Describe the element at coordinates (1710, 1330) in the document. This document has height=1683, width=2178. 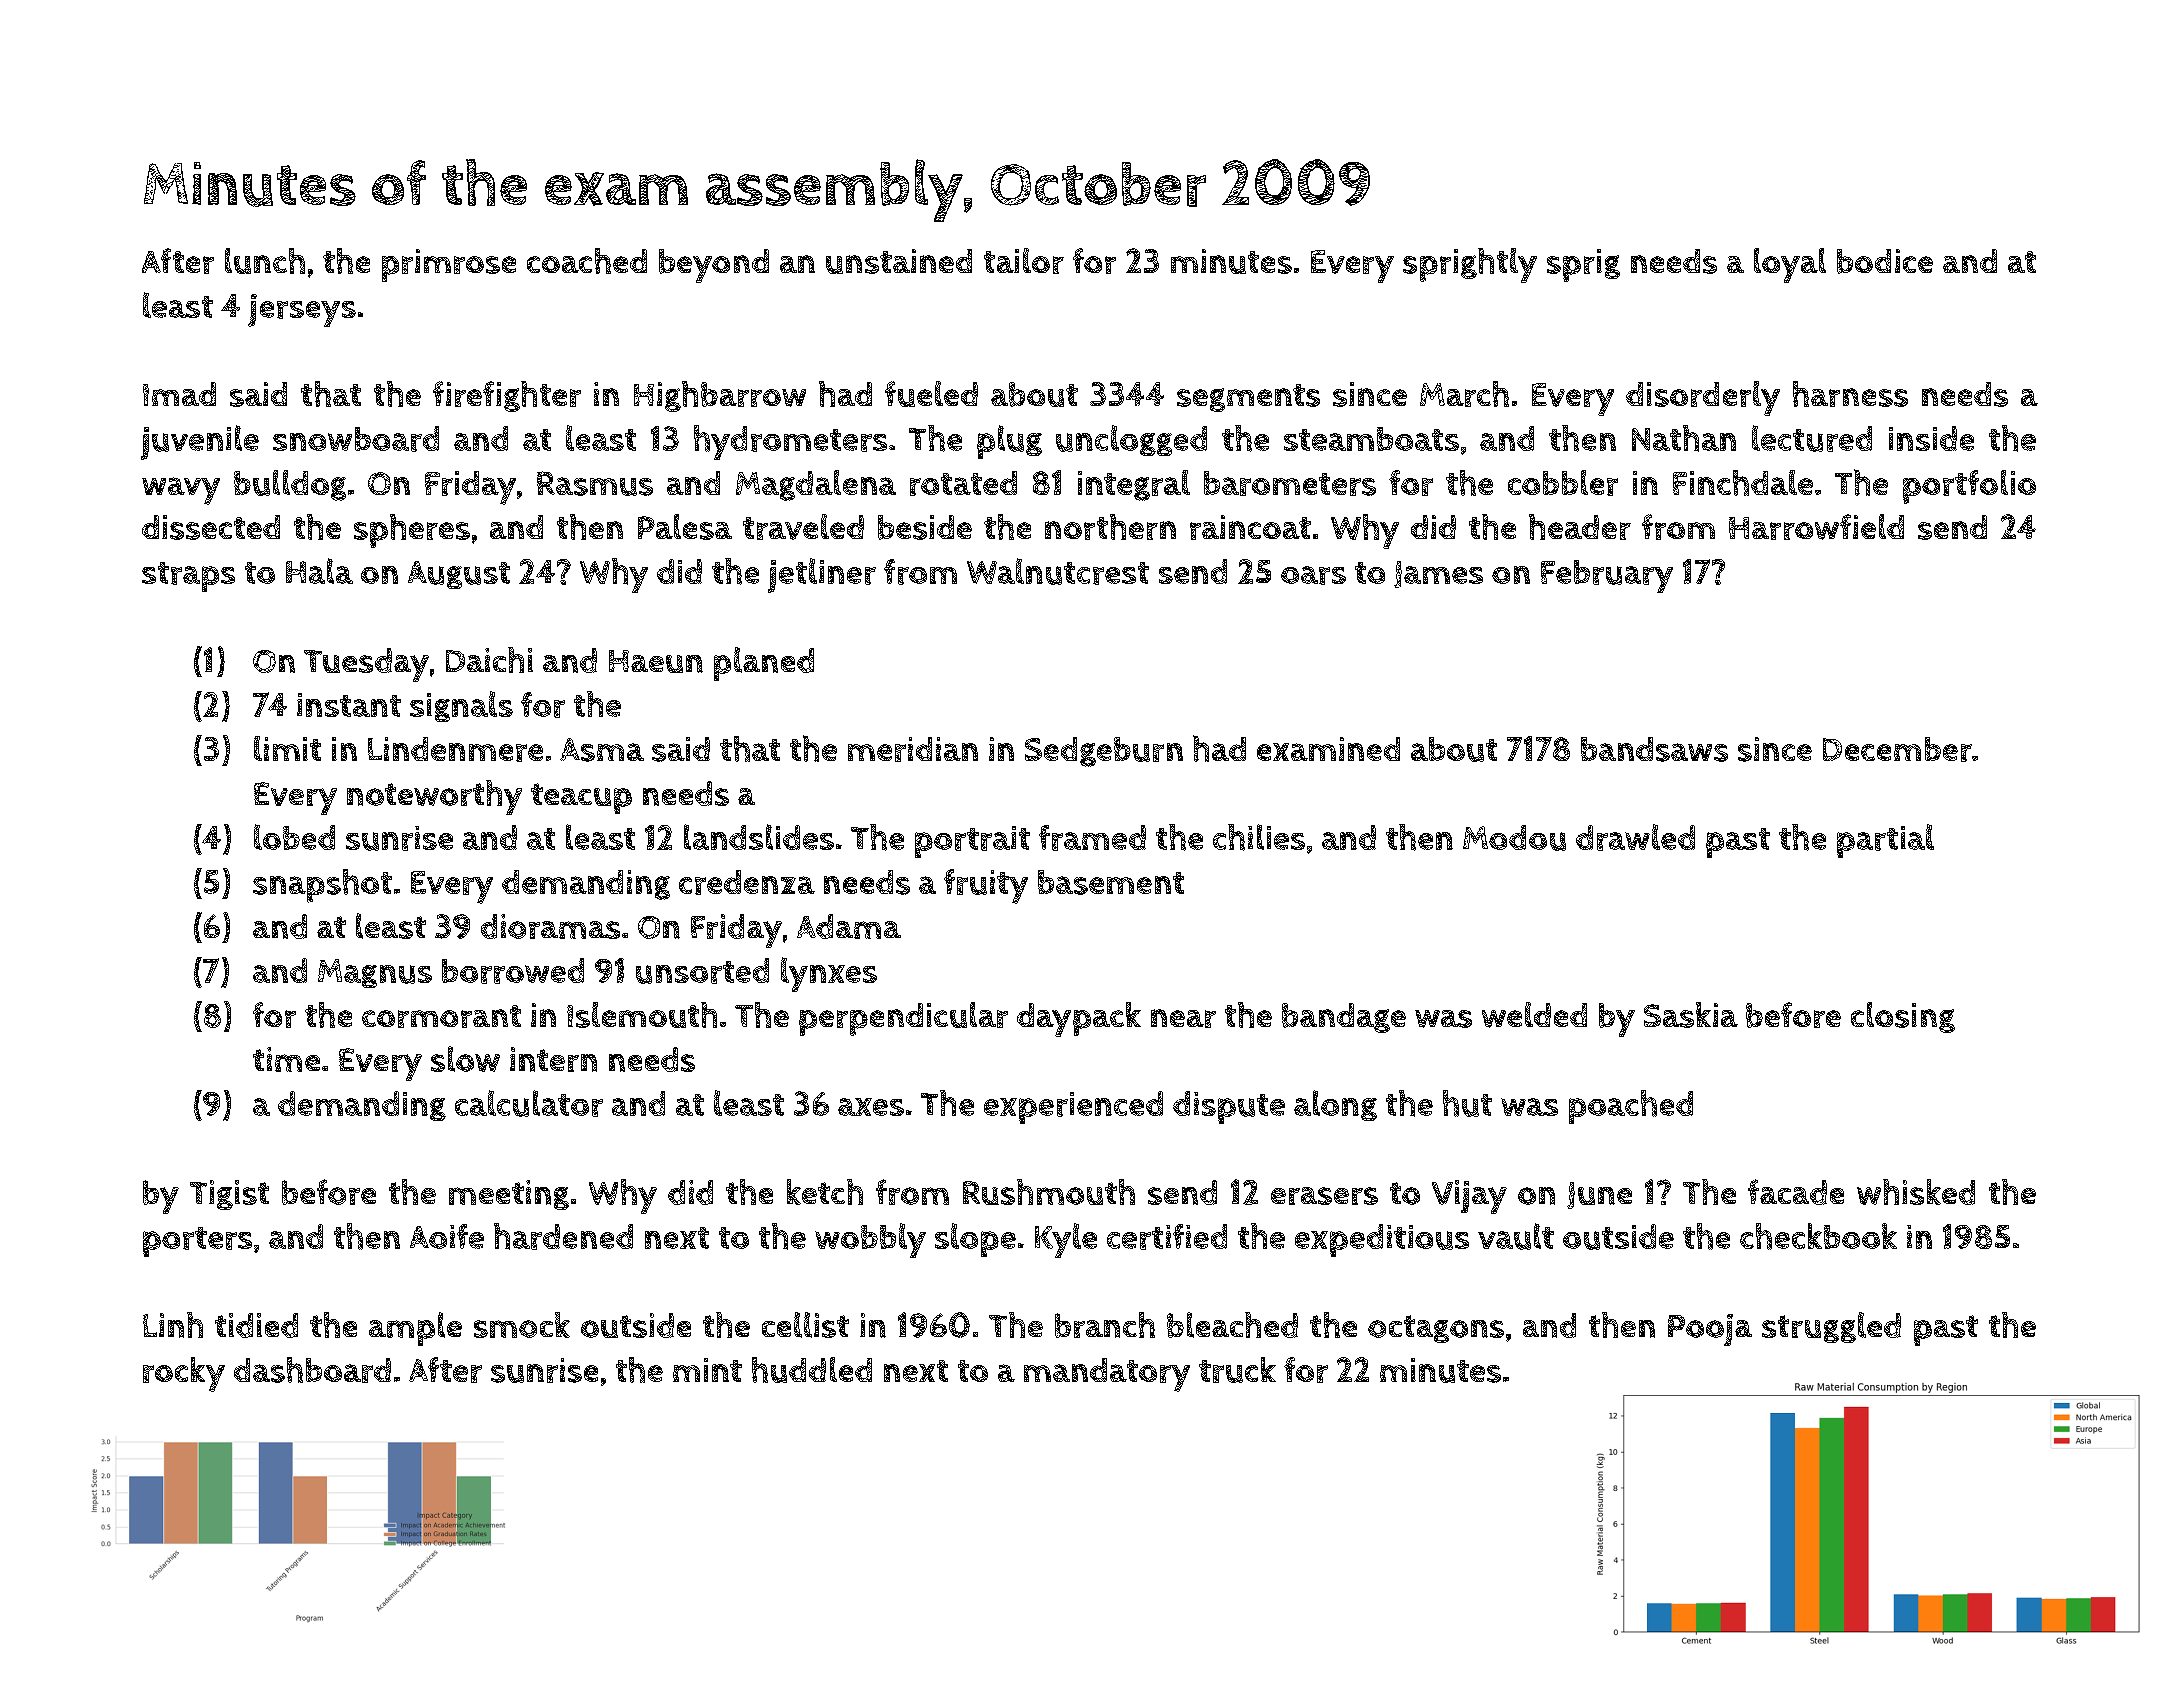
I see `Pooja` at that location.
